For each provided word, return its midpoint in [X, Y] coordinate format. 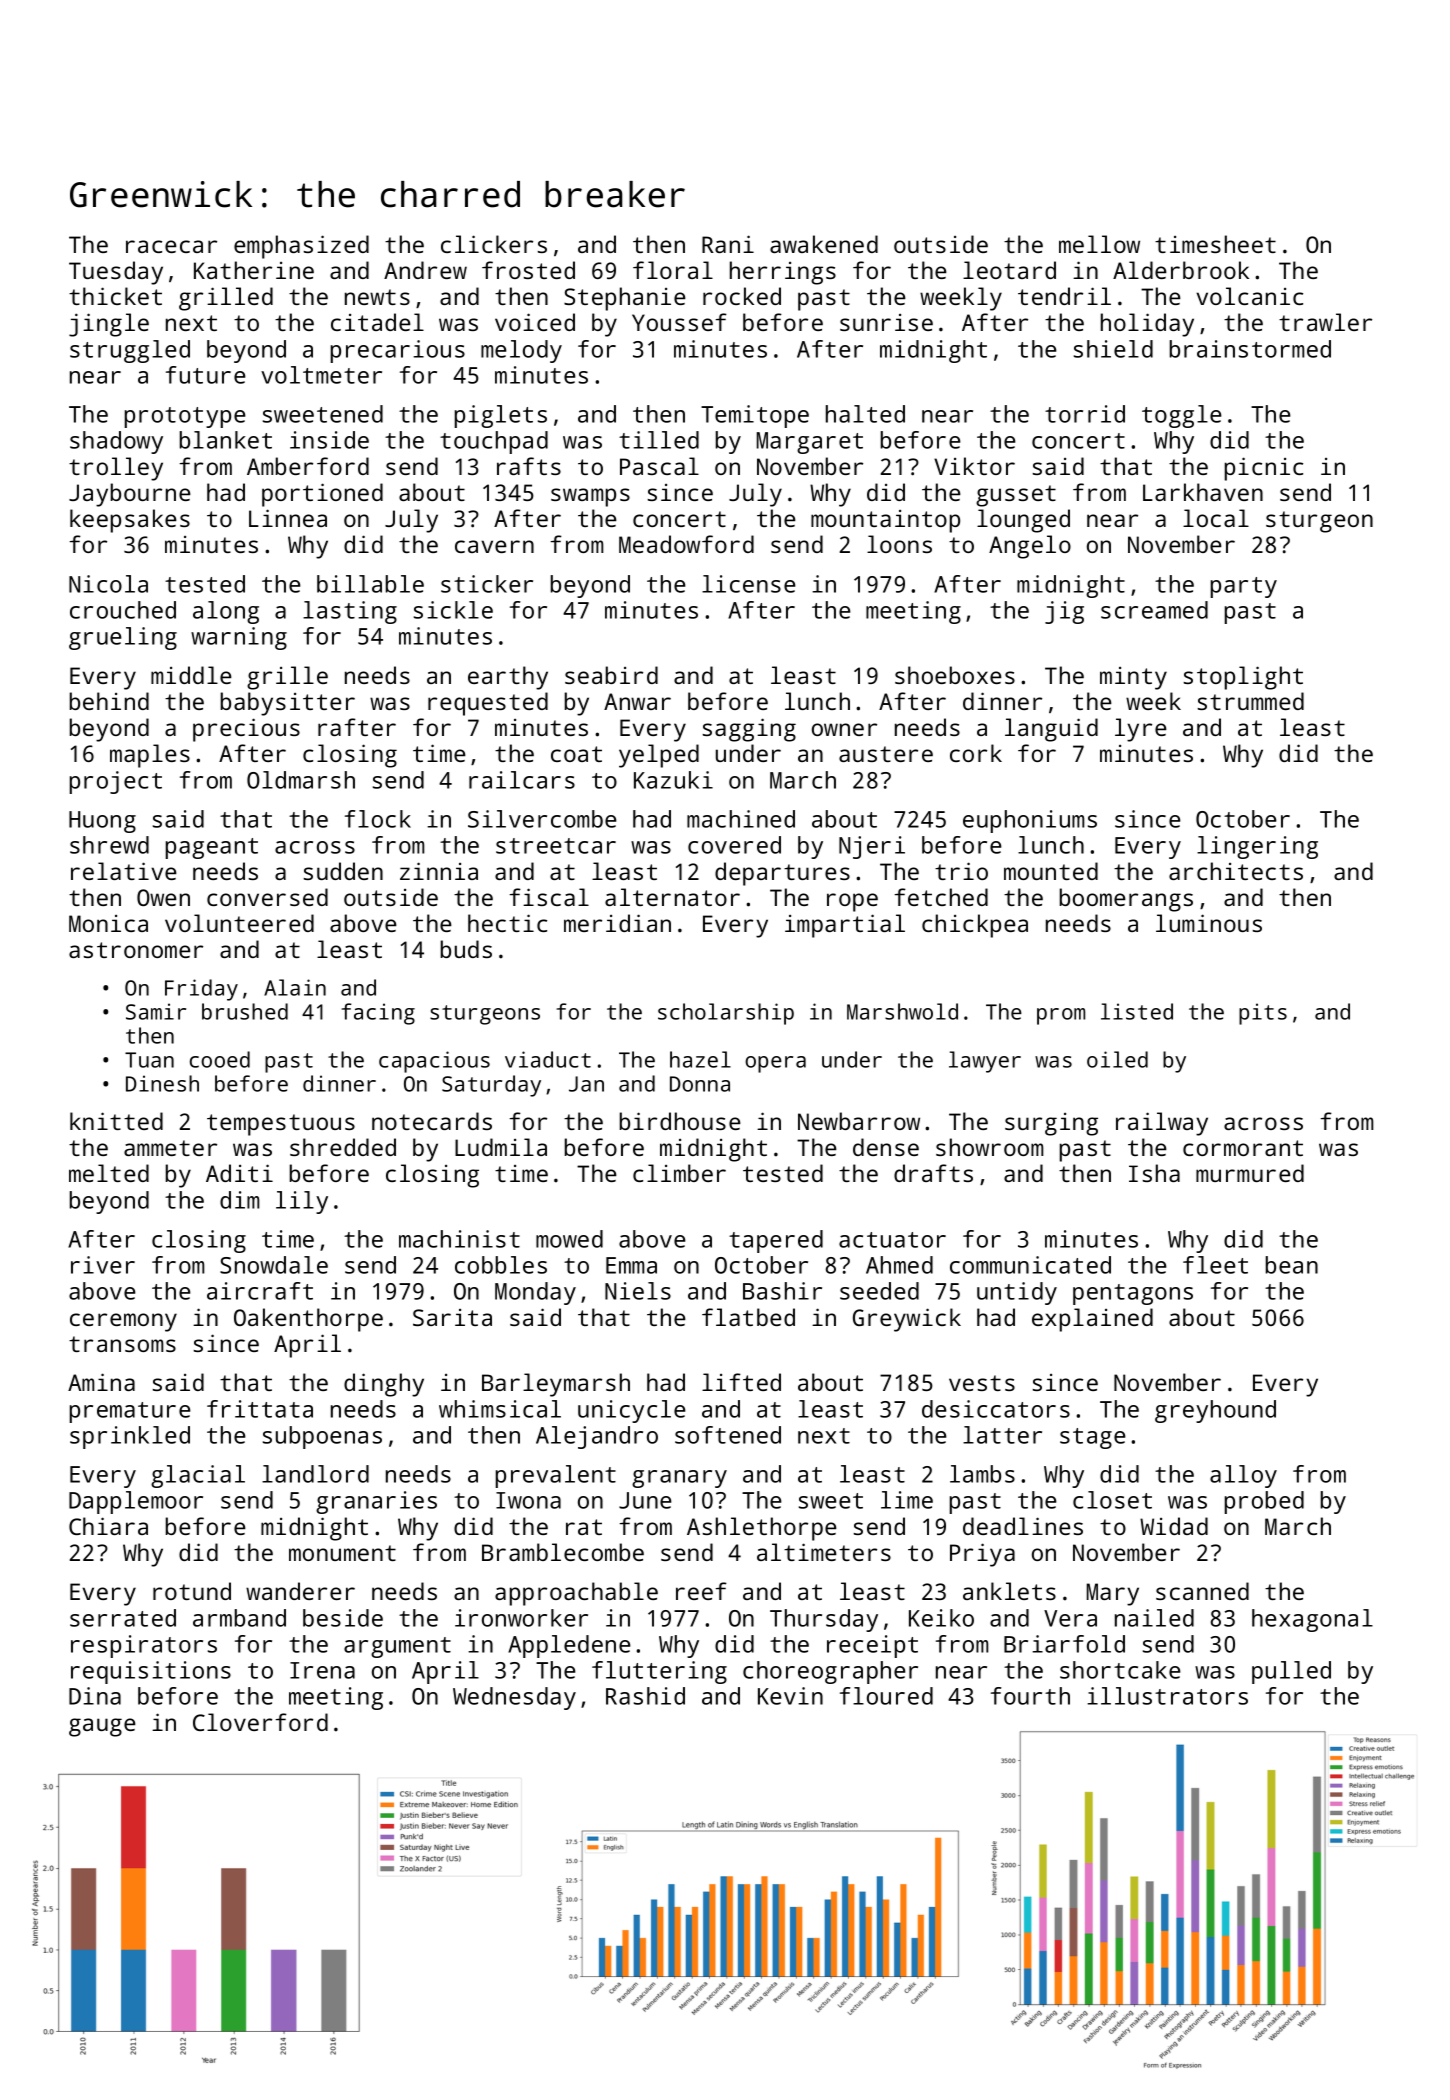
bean [1292, 1265]
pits [1263, 1014]
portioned [322, 495]
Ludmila [501, 1147]
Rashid [645, 1696]
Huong [102, 822]
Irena [322, 1670]
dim [239, 1200]
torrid [1085, 414]
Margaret [810, 443]
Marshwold [902, 1011]
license [749, 584]
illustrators [1167, 1696]
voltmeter [321, 375]
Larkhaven [1203, 492]
